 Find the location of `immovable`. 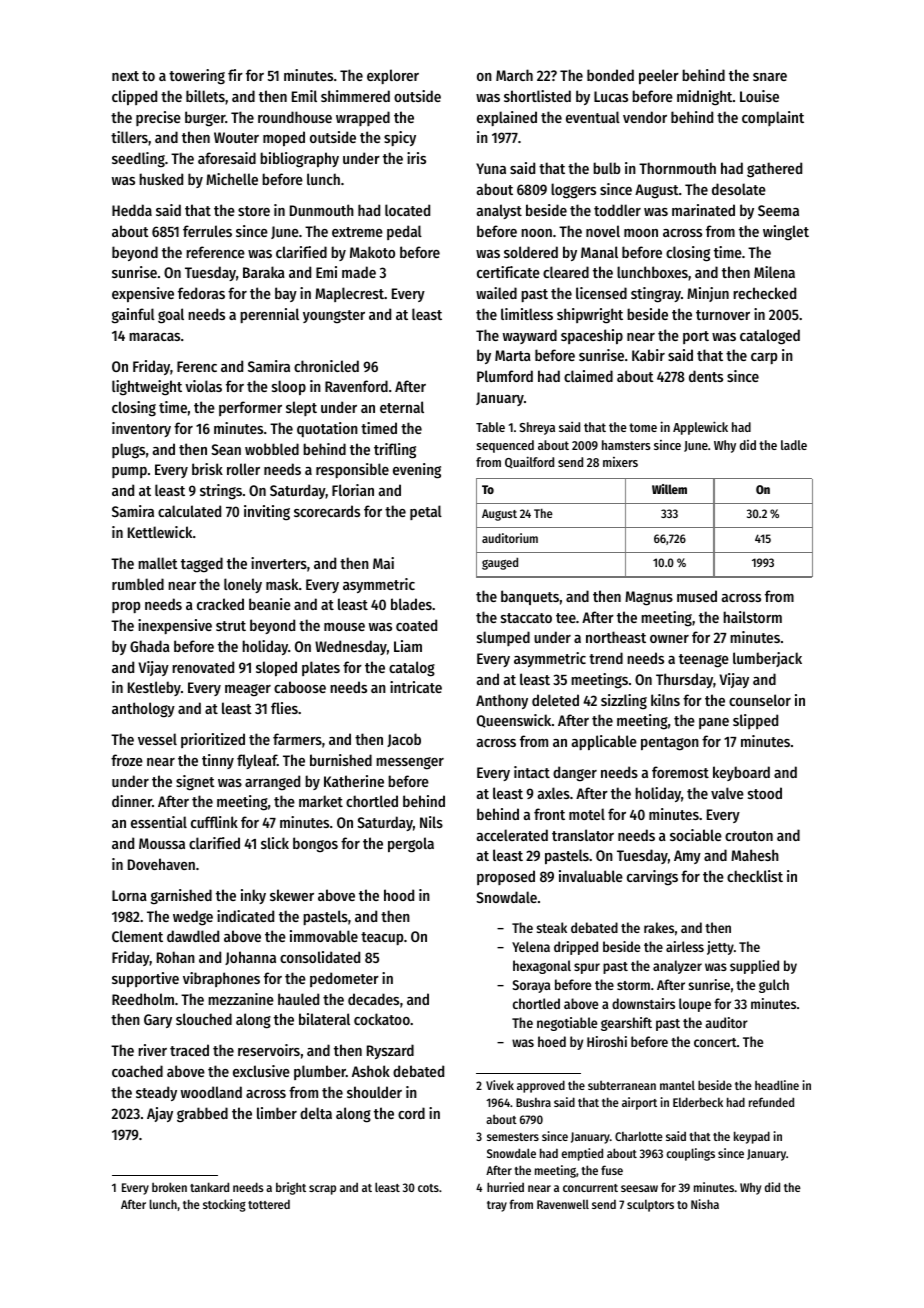

immovable is located at coordinates (324, 936).
